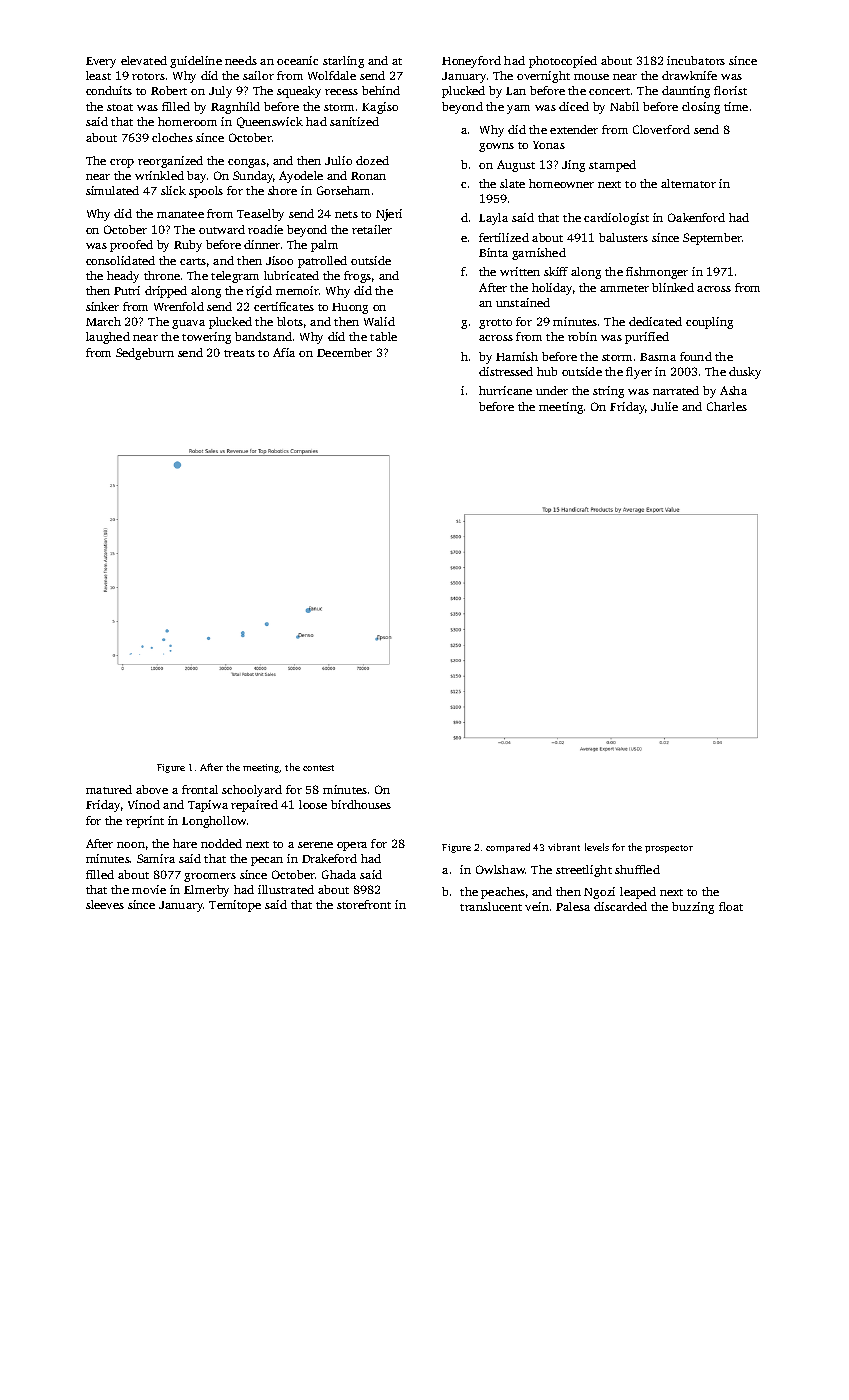  I want to click on opera, so click(352, 846).
